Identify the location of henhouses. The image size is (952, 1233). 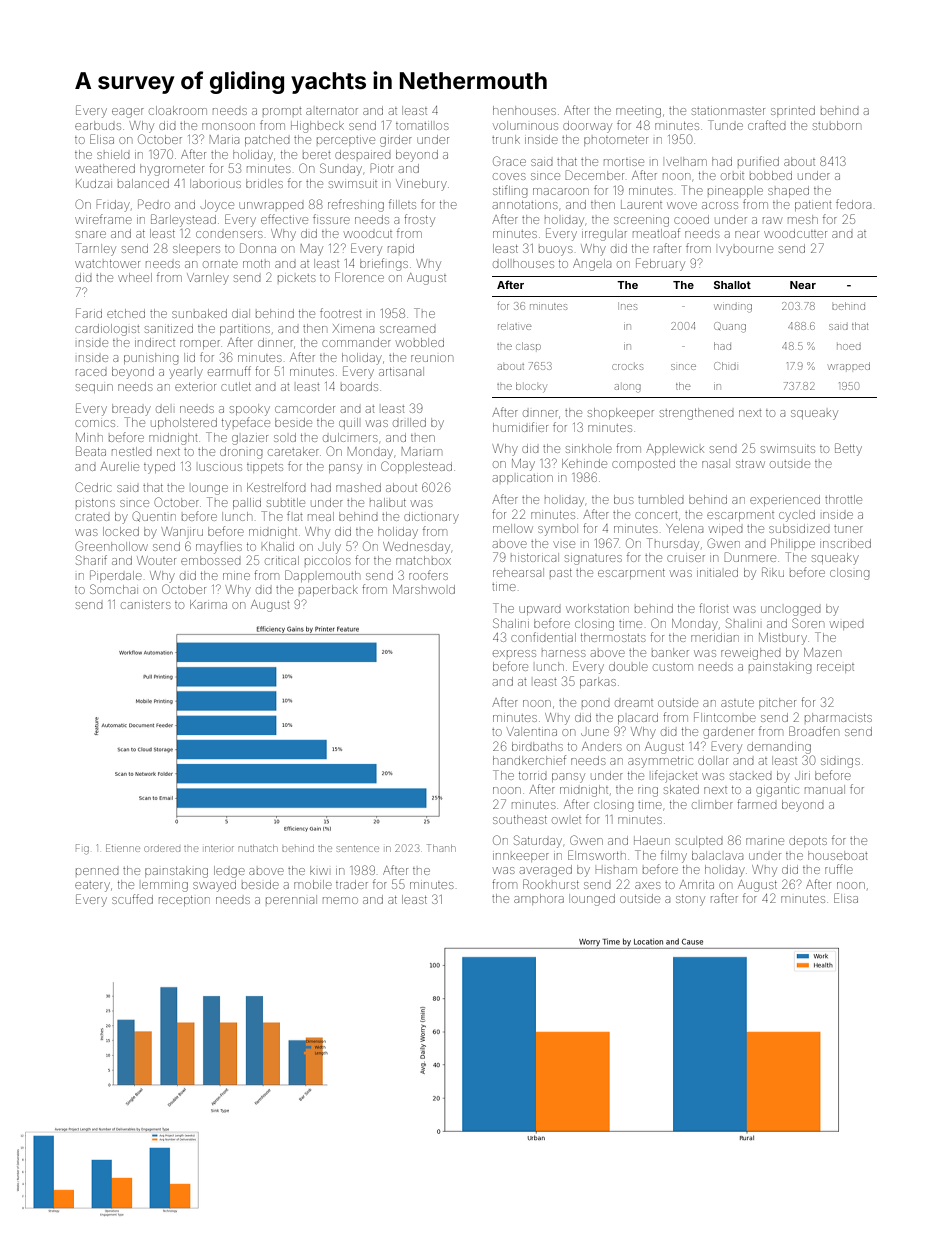
(524, 110).
